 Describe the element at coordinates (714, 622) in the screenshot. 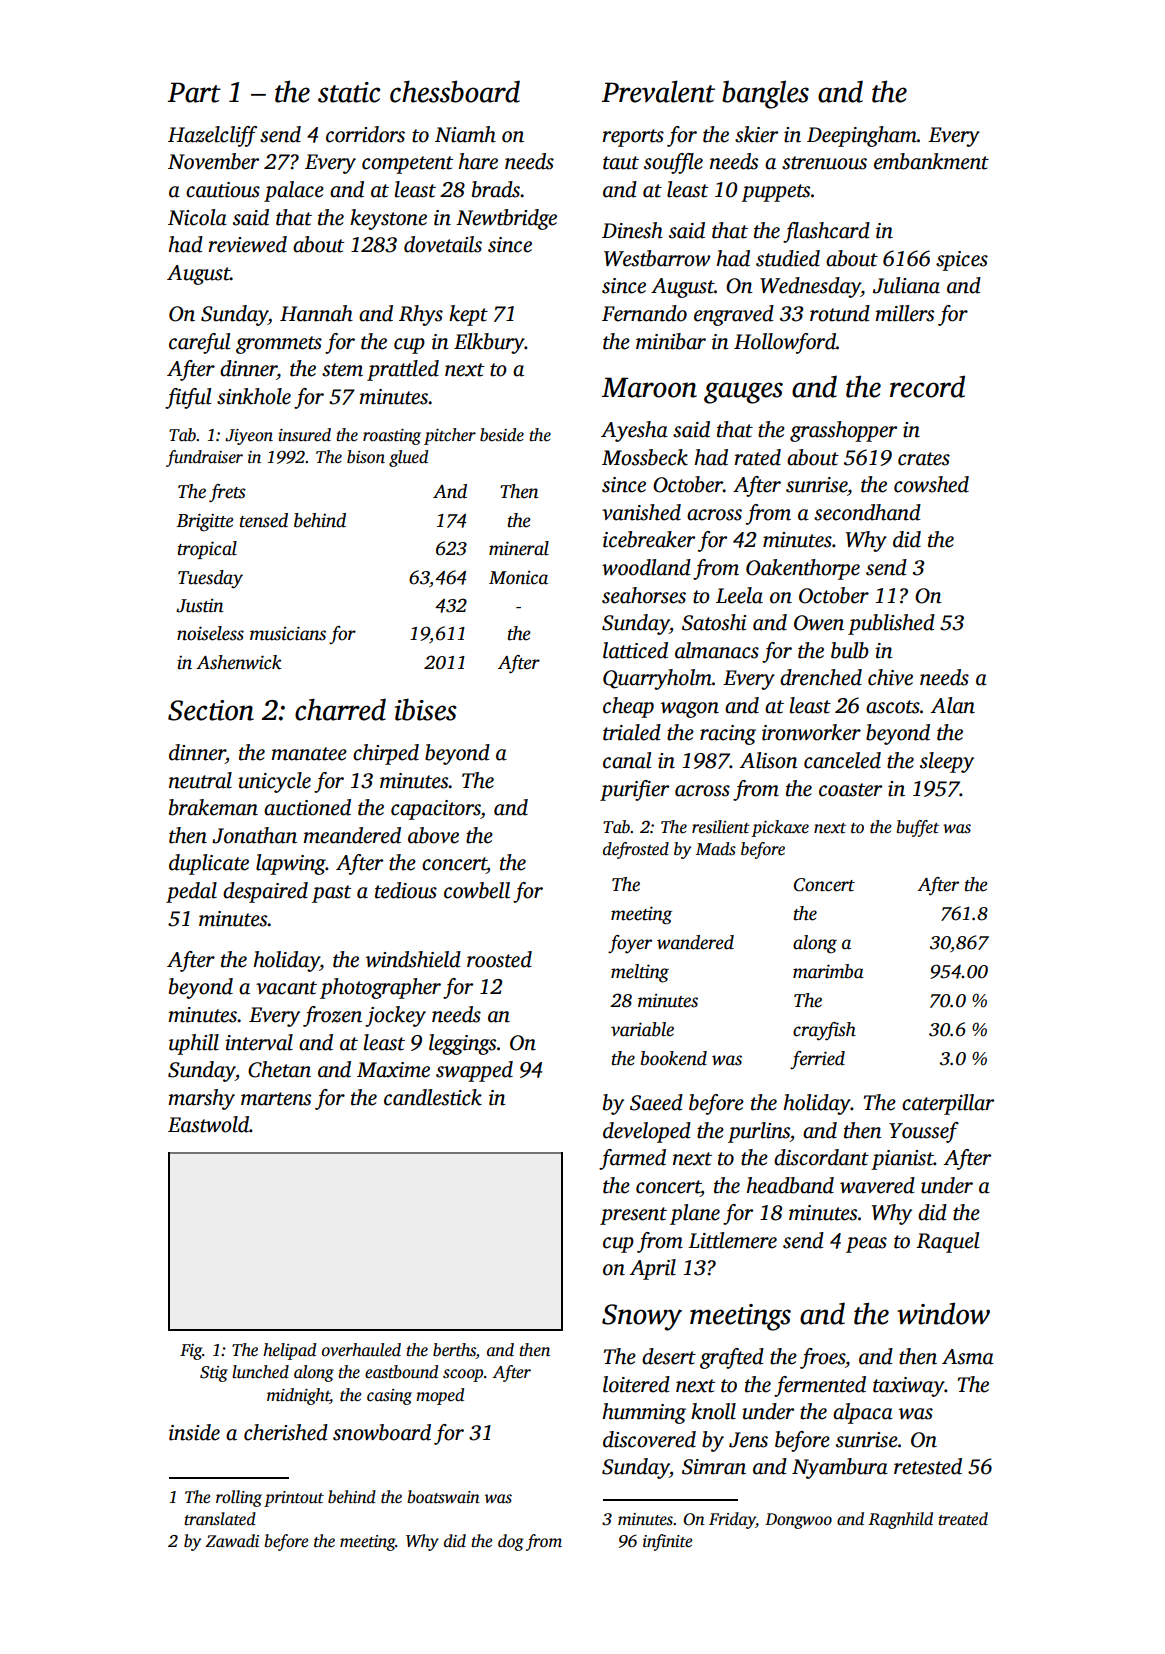

I see `Satoshi` at that location.
